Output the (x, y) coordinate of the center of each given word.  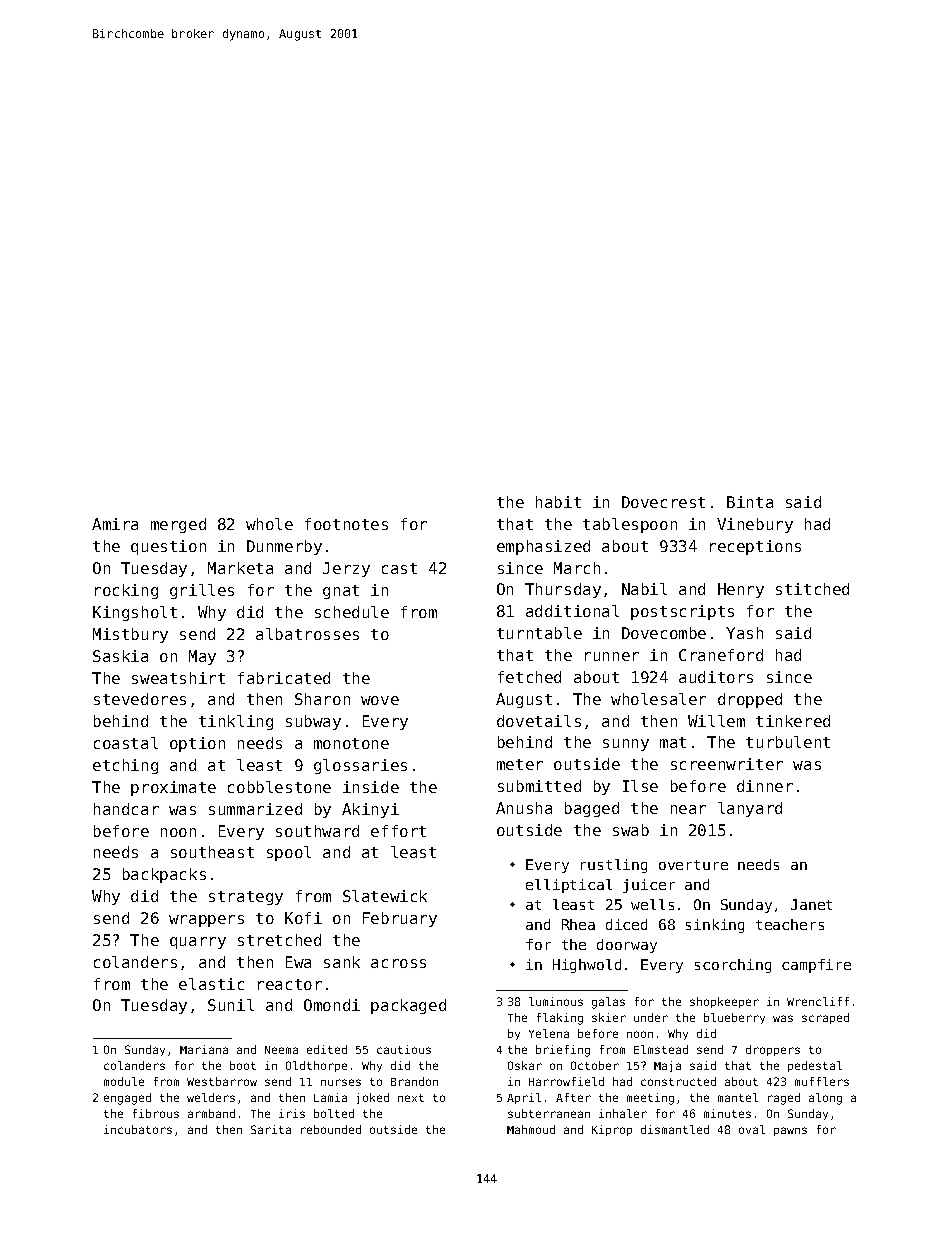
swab (631, 830)
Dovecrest (663, 502)
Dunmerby (284, 547)
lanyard (750, 809)
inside (371, 787)
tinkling (236, 722)
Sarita (271, 1129)
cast (399, 568)
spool (289, 853)
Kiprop (612, 1130)
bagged (592, 809)
